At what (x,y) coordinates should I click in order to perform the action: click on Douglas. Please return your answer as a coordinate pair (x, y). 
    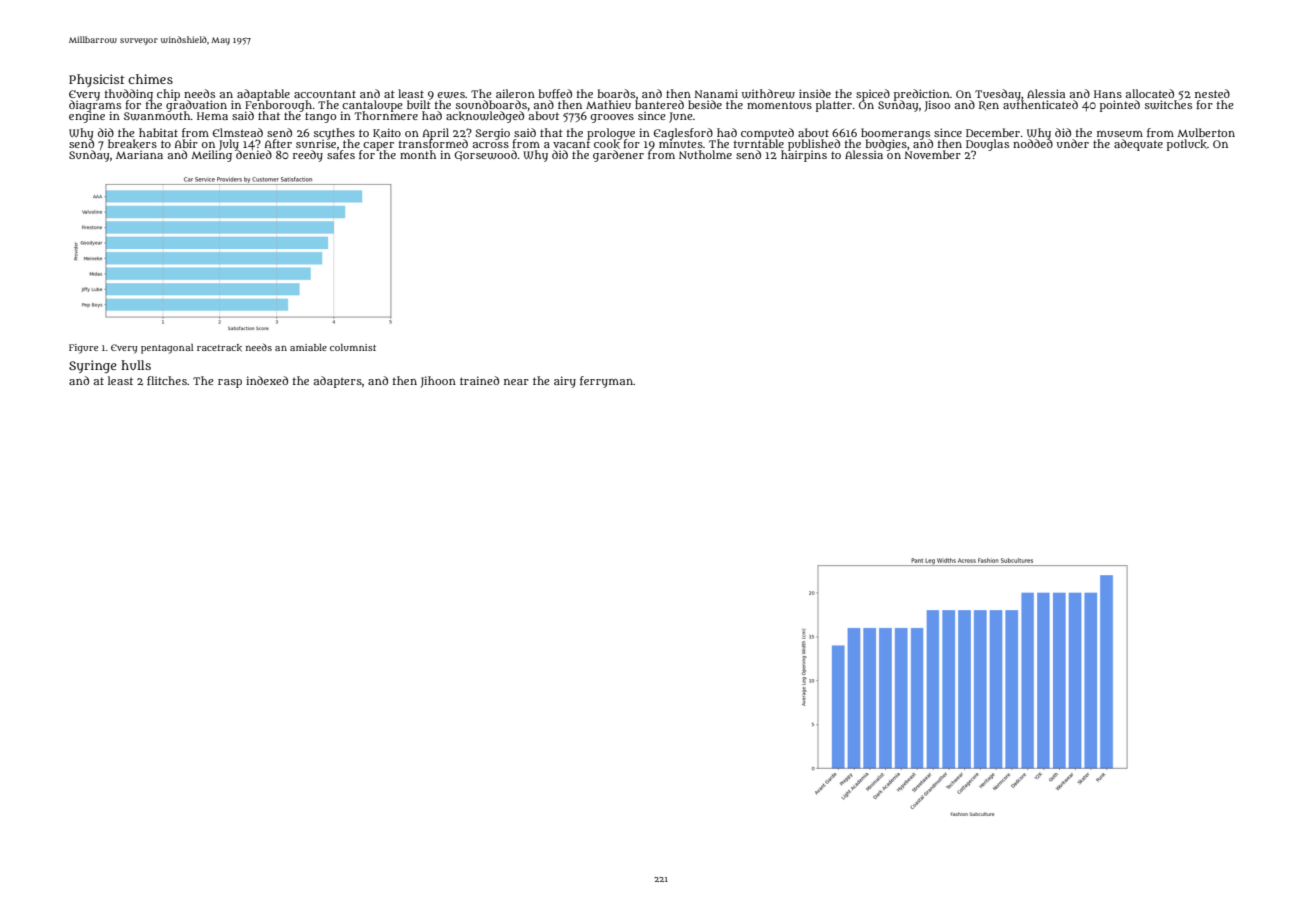
    Looking at the image, I should click on (987, 144).
